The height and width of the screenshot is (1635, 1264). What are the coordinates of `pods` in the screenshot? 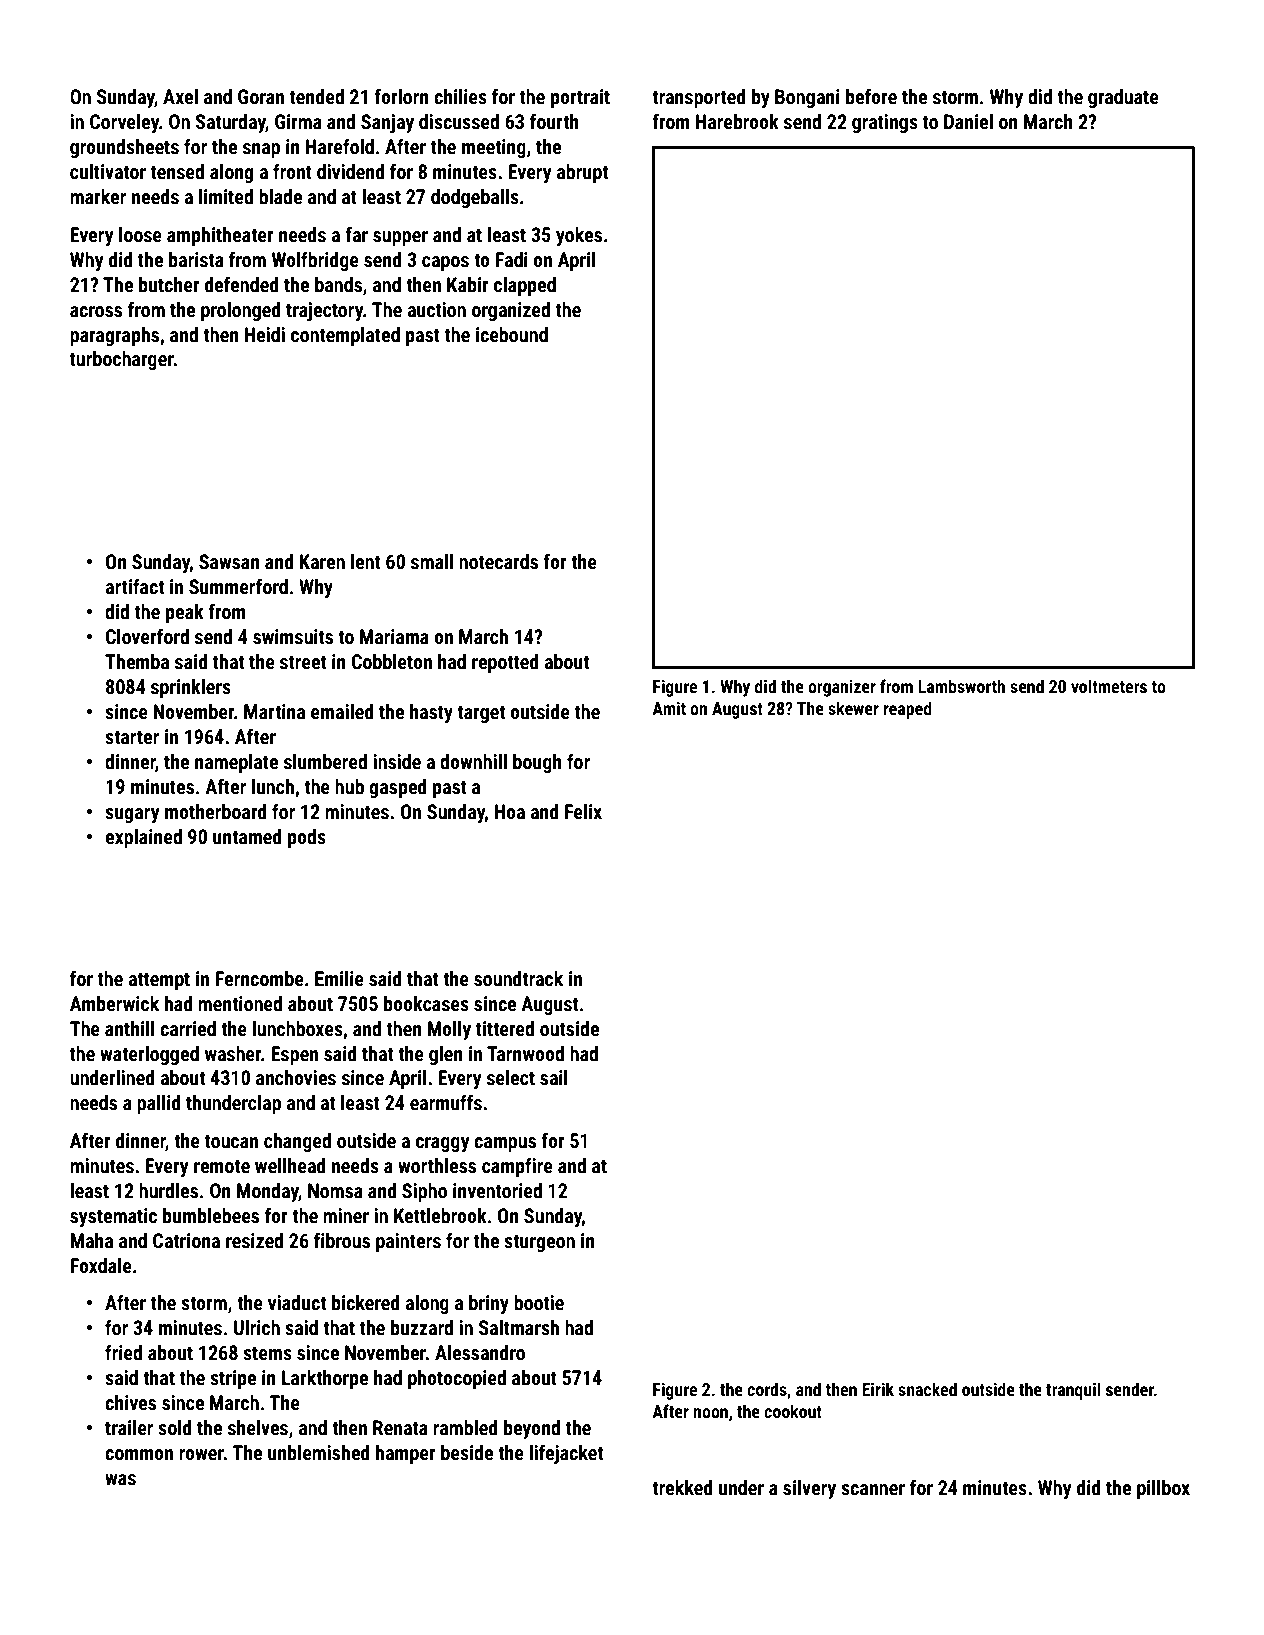 It's located at (307, 838).
